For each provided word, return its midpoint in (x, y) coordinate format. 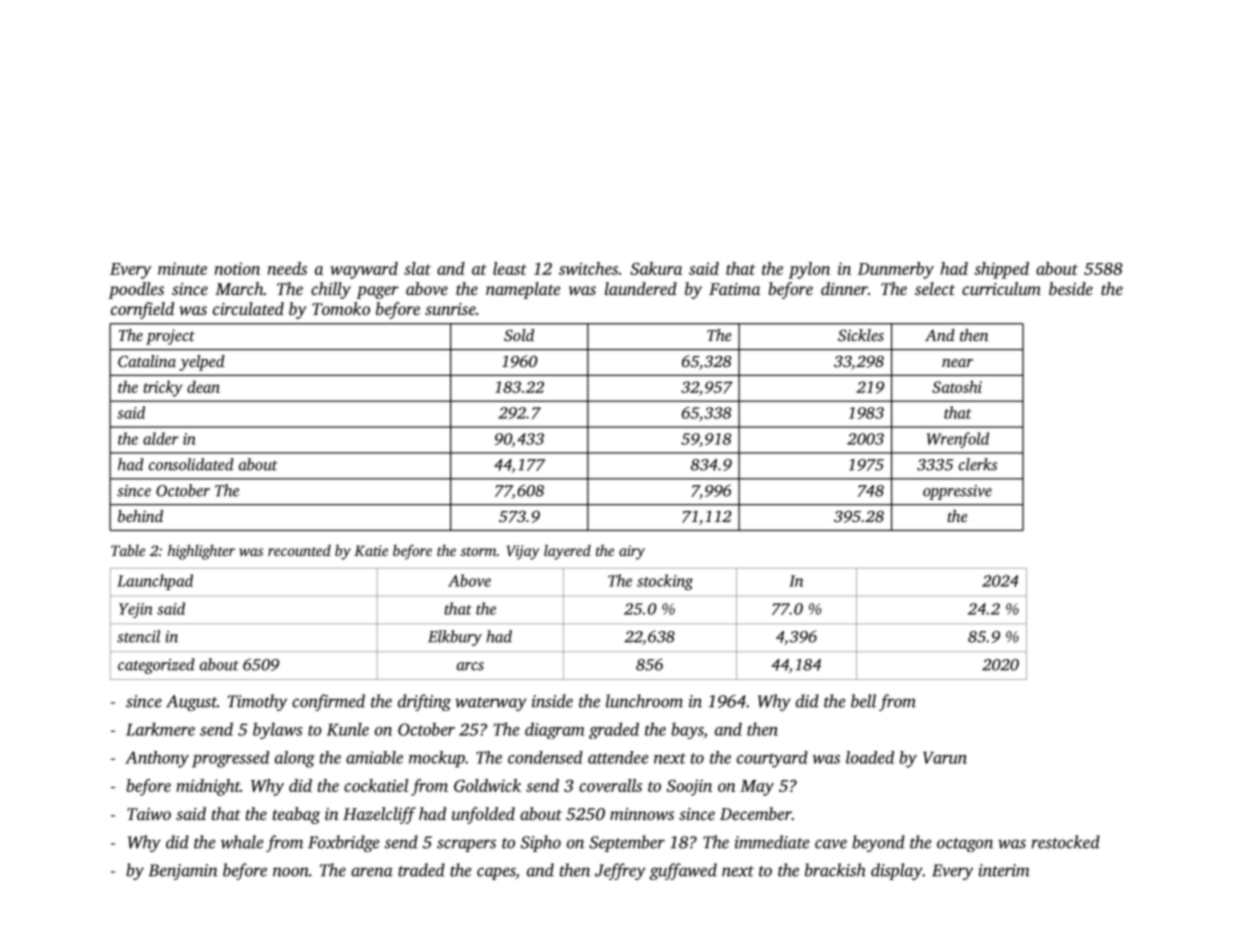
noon (291, 872)
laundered (641, 288)
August (191, 703)
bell (863, 701)
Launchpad (155, 582)
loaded (870, 757)
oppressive (957, 492)
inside (552, 701)
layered (567, 552)
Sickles (861, 335)
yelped (202, 363)
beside (1071, 288)
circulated (248, 308)
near (957, 363)
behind (140, 516)
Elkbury (455, 638)
